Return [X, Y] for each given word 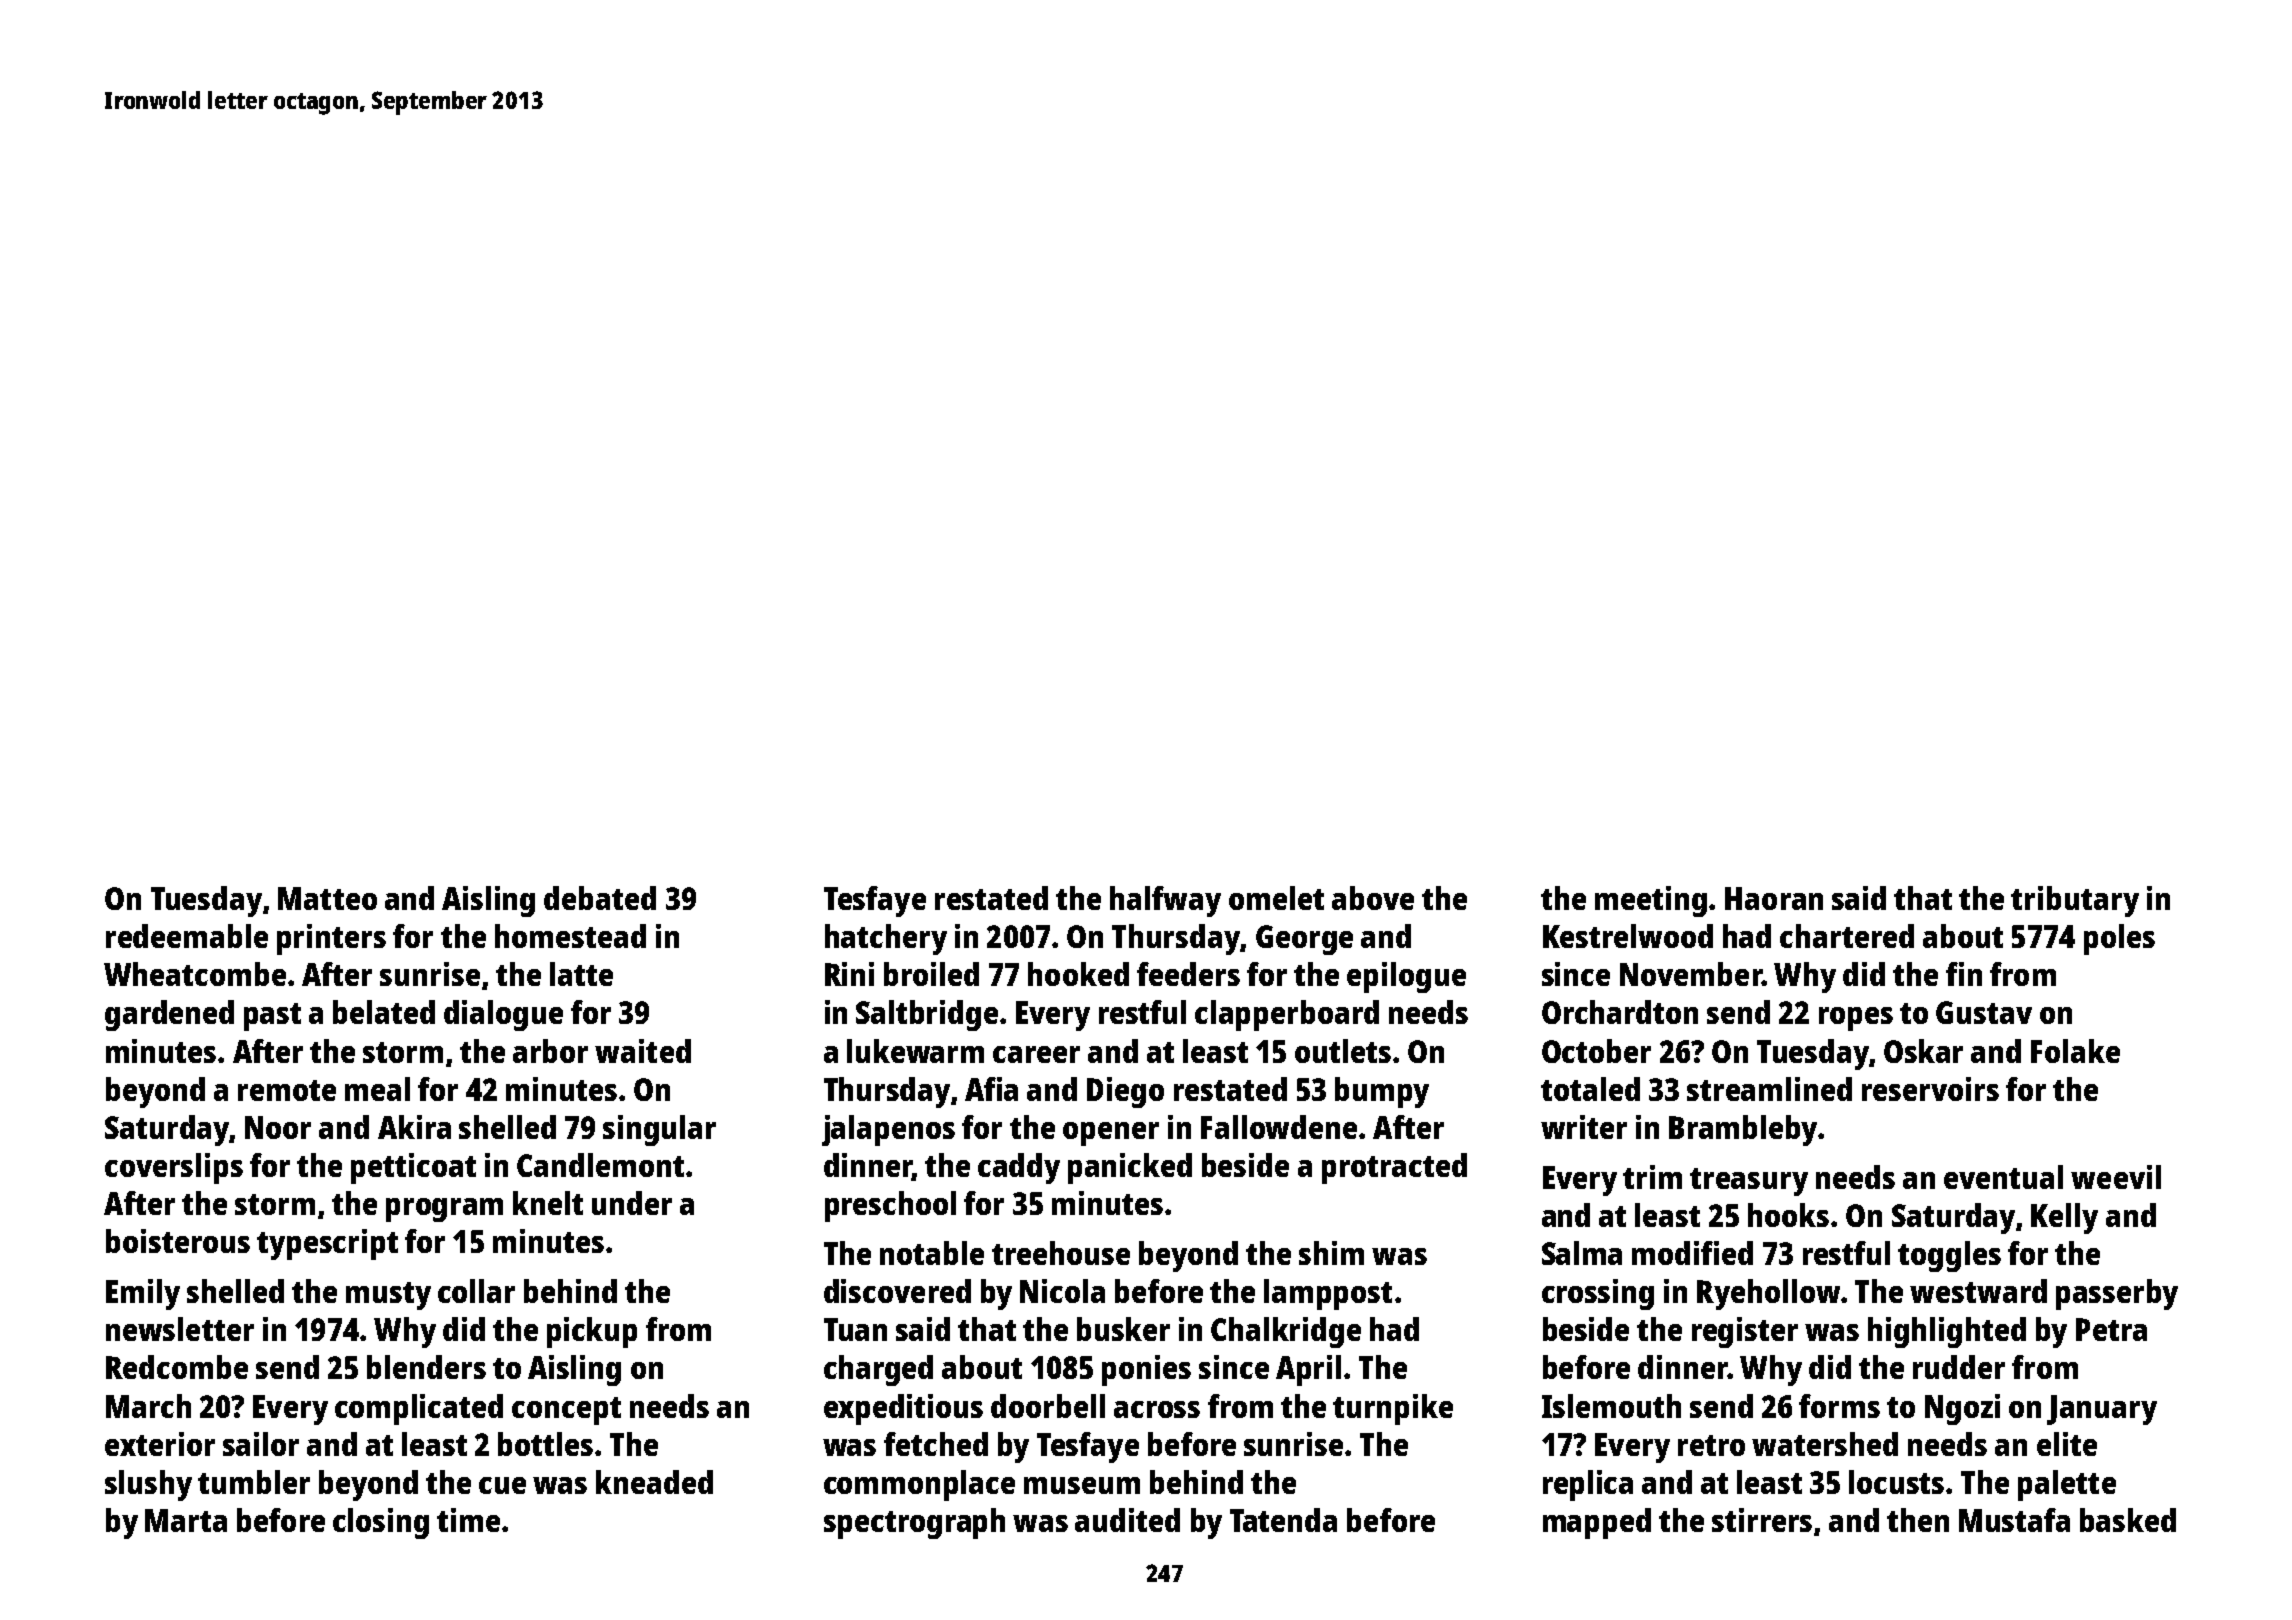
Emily [143, 1294]
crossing [1598, 1294]
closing [381, 1523]
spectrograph [914, 1523]
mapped [1597, 1523]
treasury [1749, 1182]
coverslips [174, 1168]
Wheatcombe [195, 974]
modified [1692, 1253]
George [1304, 940]
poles [2119, 939]
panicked [1130, 1168]
